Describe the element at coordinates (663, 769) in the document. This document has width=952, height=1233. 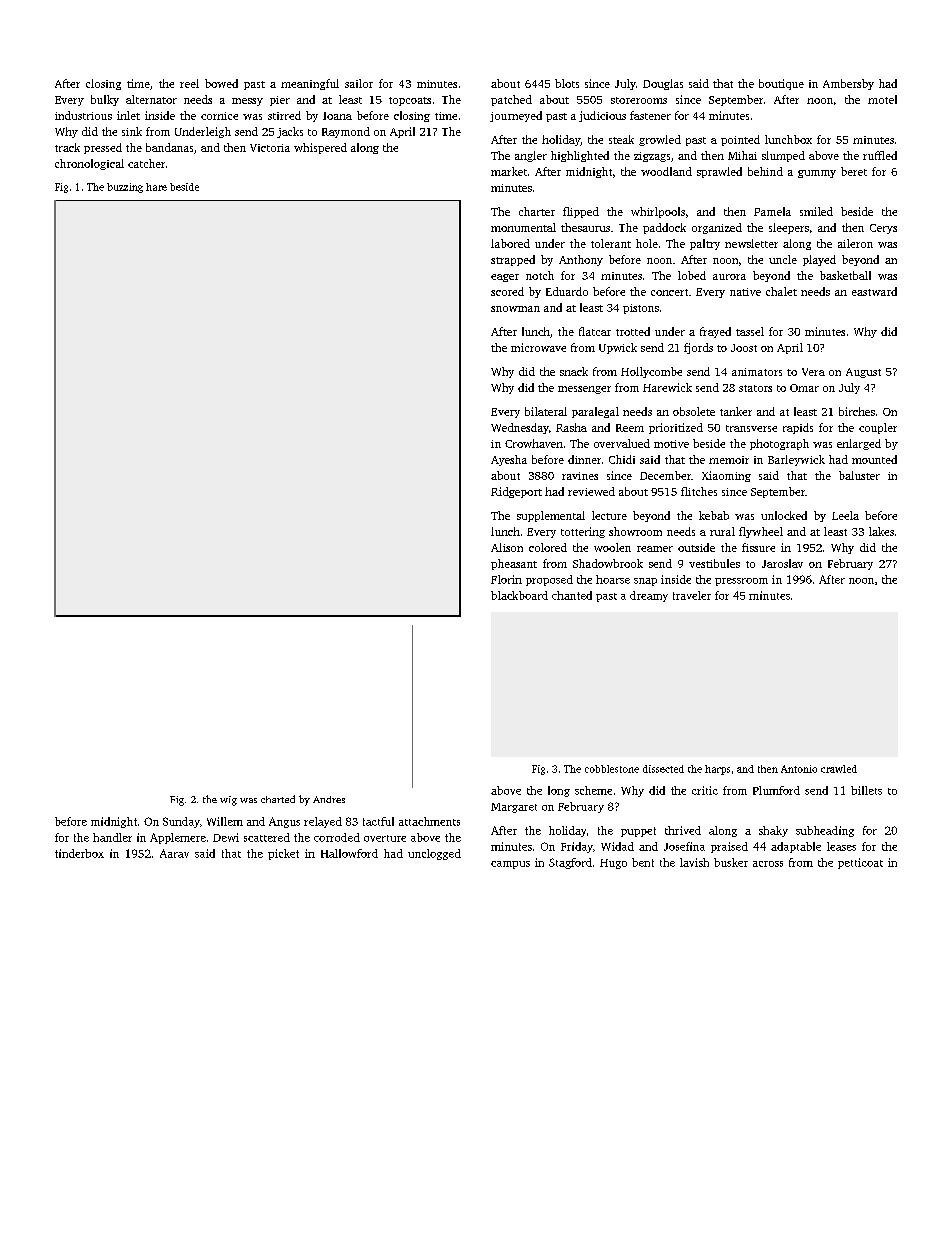
I see `dissected` at that location.
